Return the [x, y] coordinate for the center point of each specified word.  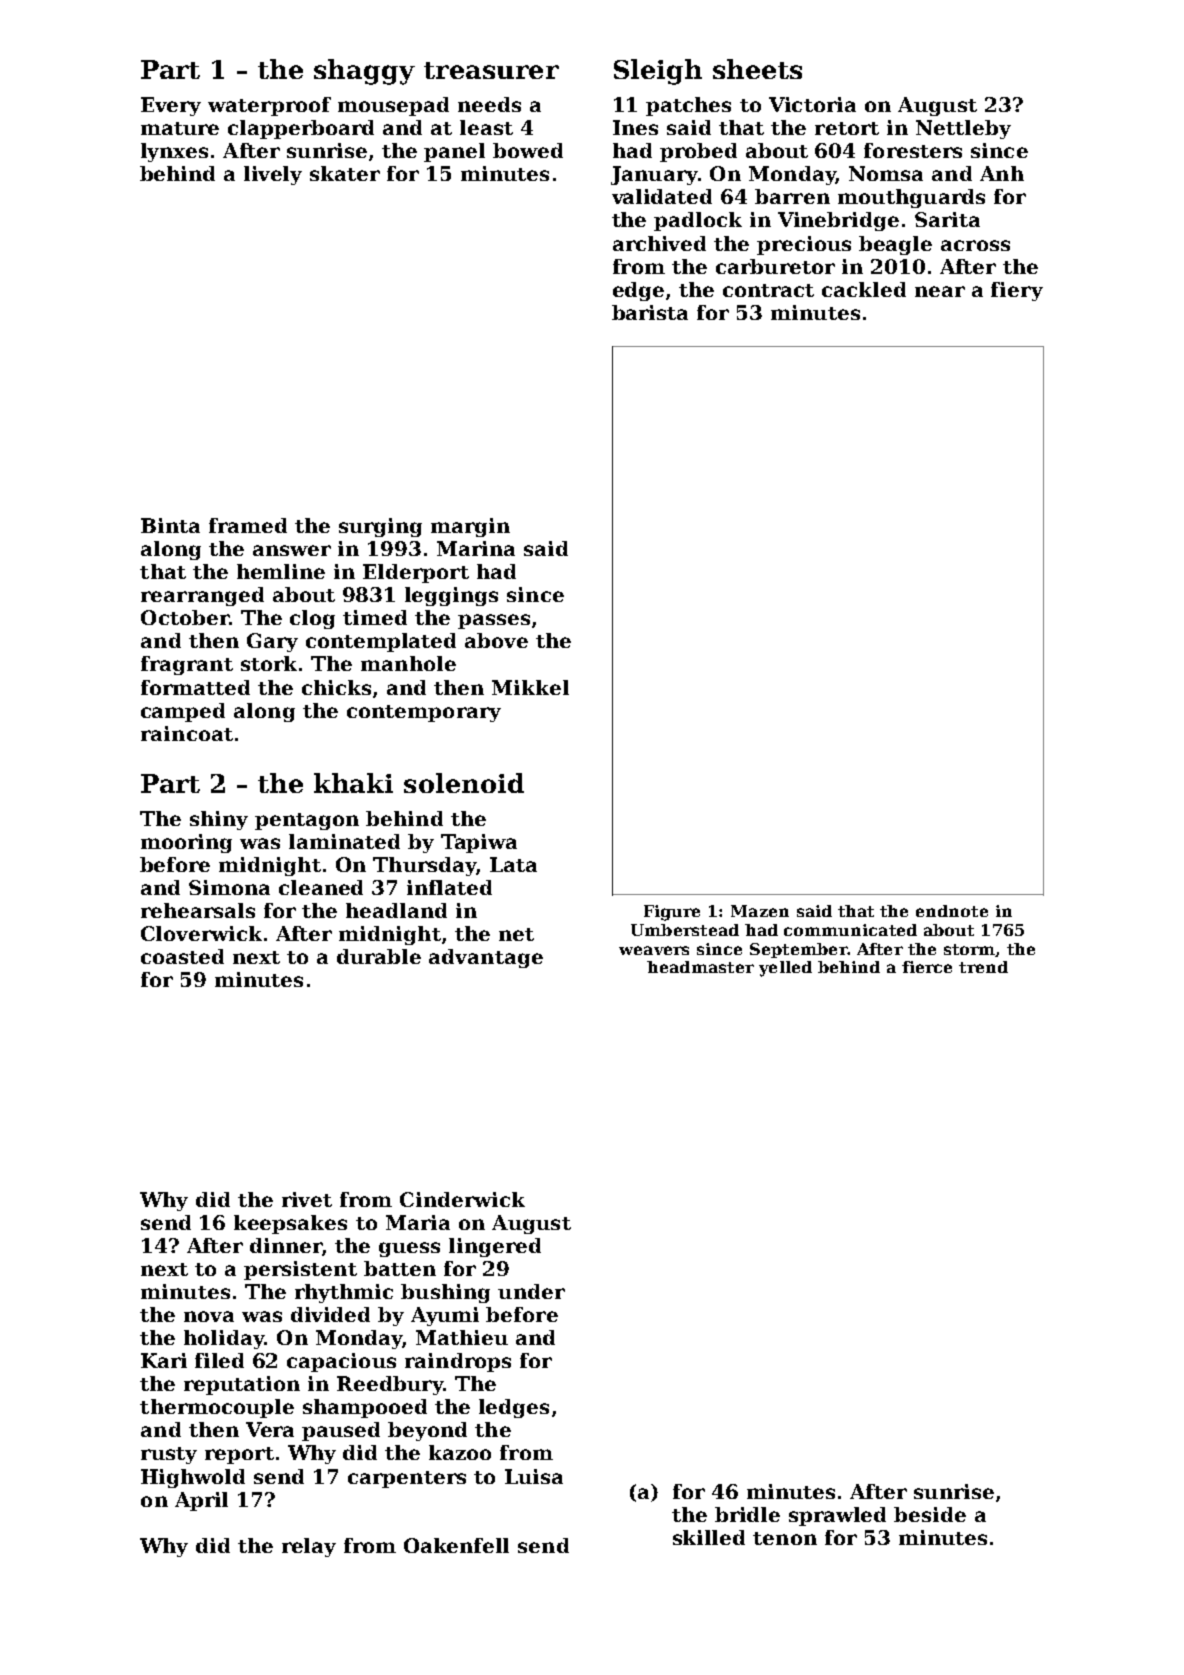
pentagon [307, 821]
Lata [513, 864]
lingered [495, 1247]
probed [698, 152]
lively [273, 175]
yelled [785, 969]
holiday [224, 1339]
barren [792, 196]
